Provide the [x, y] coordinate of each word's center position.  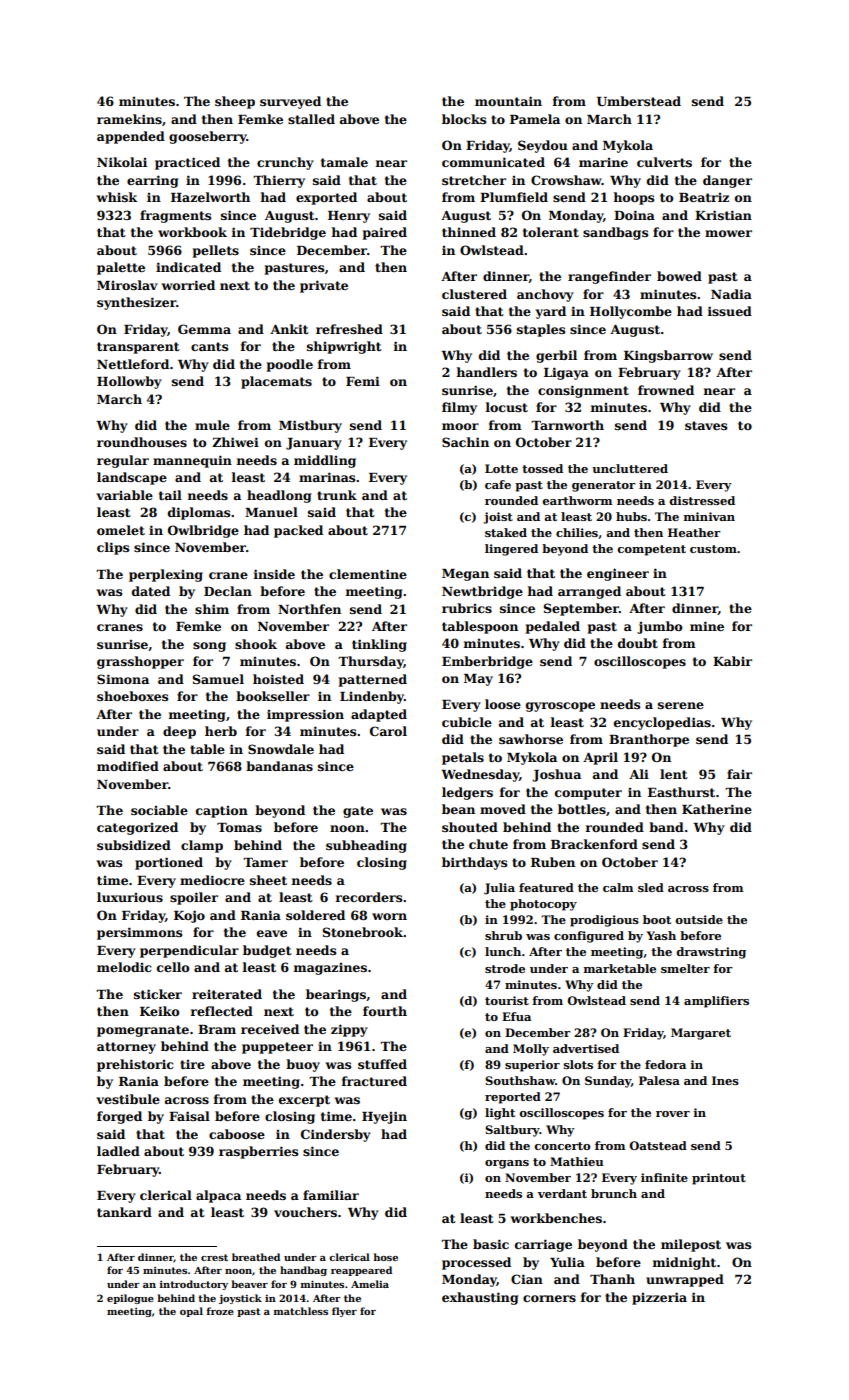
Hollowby [129, 382]
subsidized [134, 845]
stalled [311, 119]
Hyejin [384, 1117]
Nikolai [122, 162]
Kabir [732, 661]
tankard [124, 1212]
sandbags [615, 233]
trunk [337, 495]
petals [463, 758]
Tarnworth [567, 425]
